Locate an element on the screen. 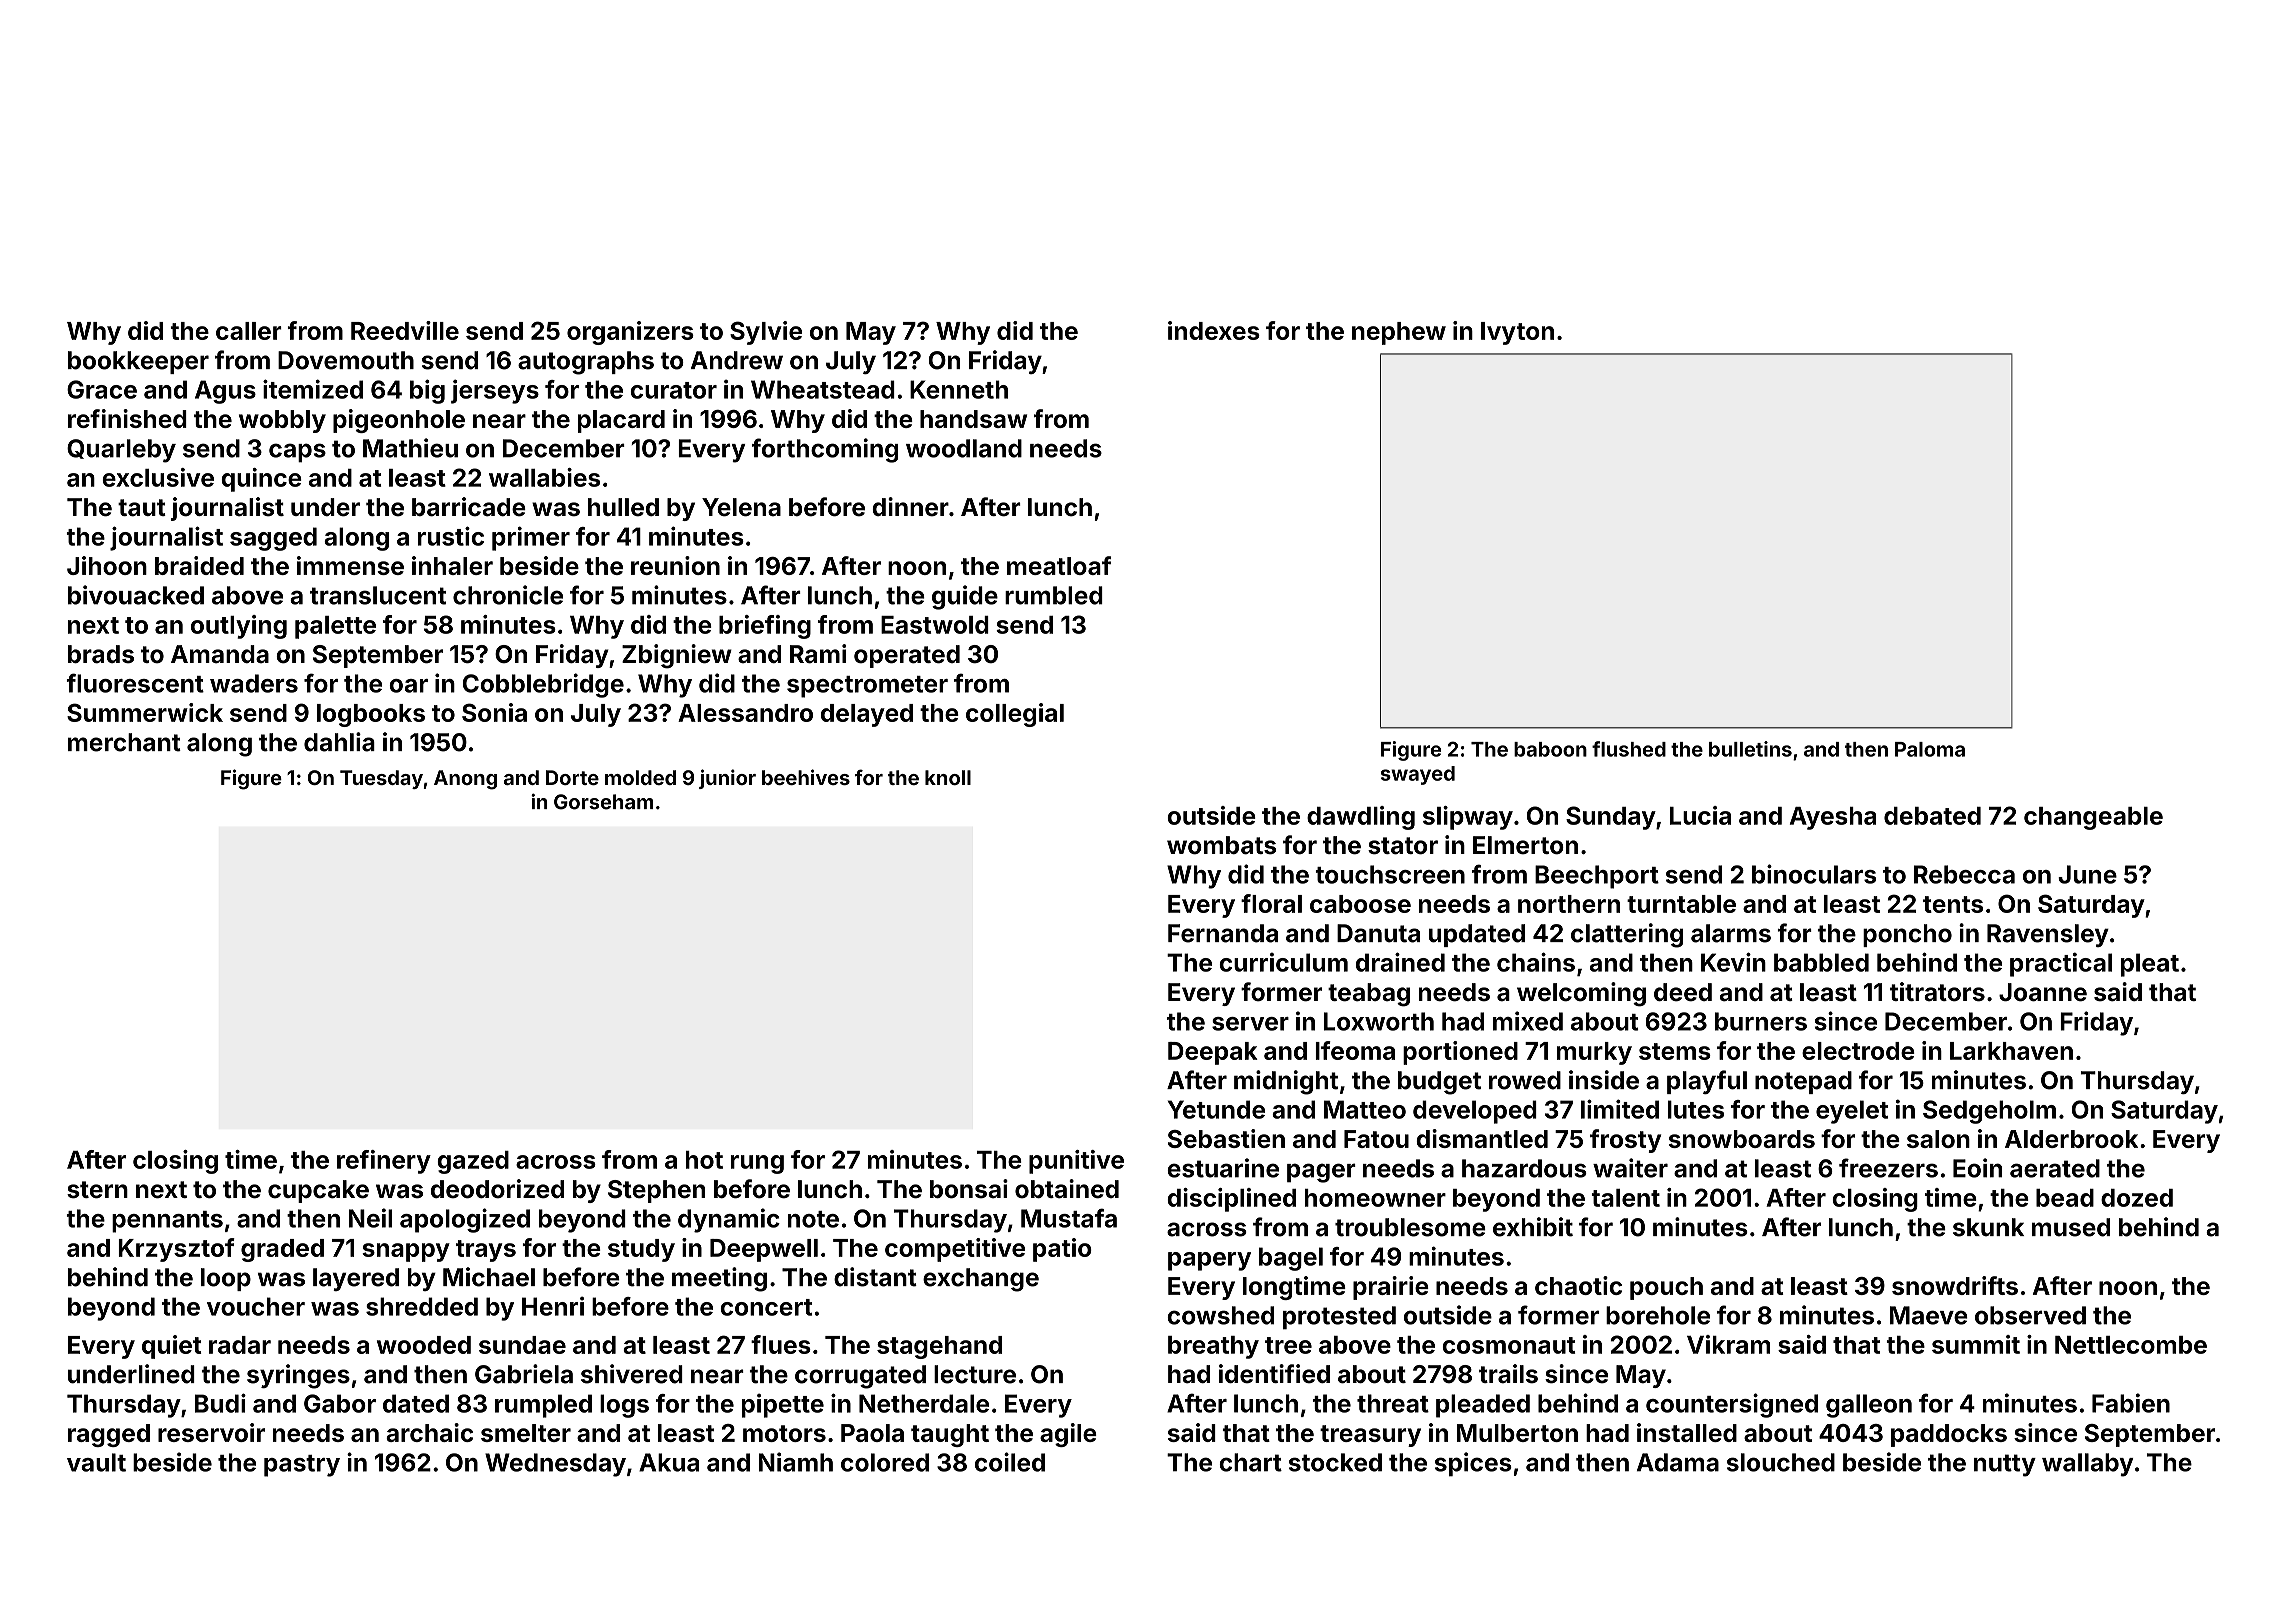  curator is located at coordinates (673, 390).
